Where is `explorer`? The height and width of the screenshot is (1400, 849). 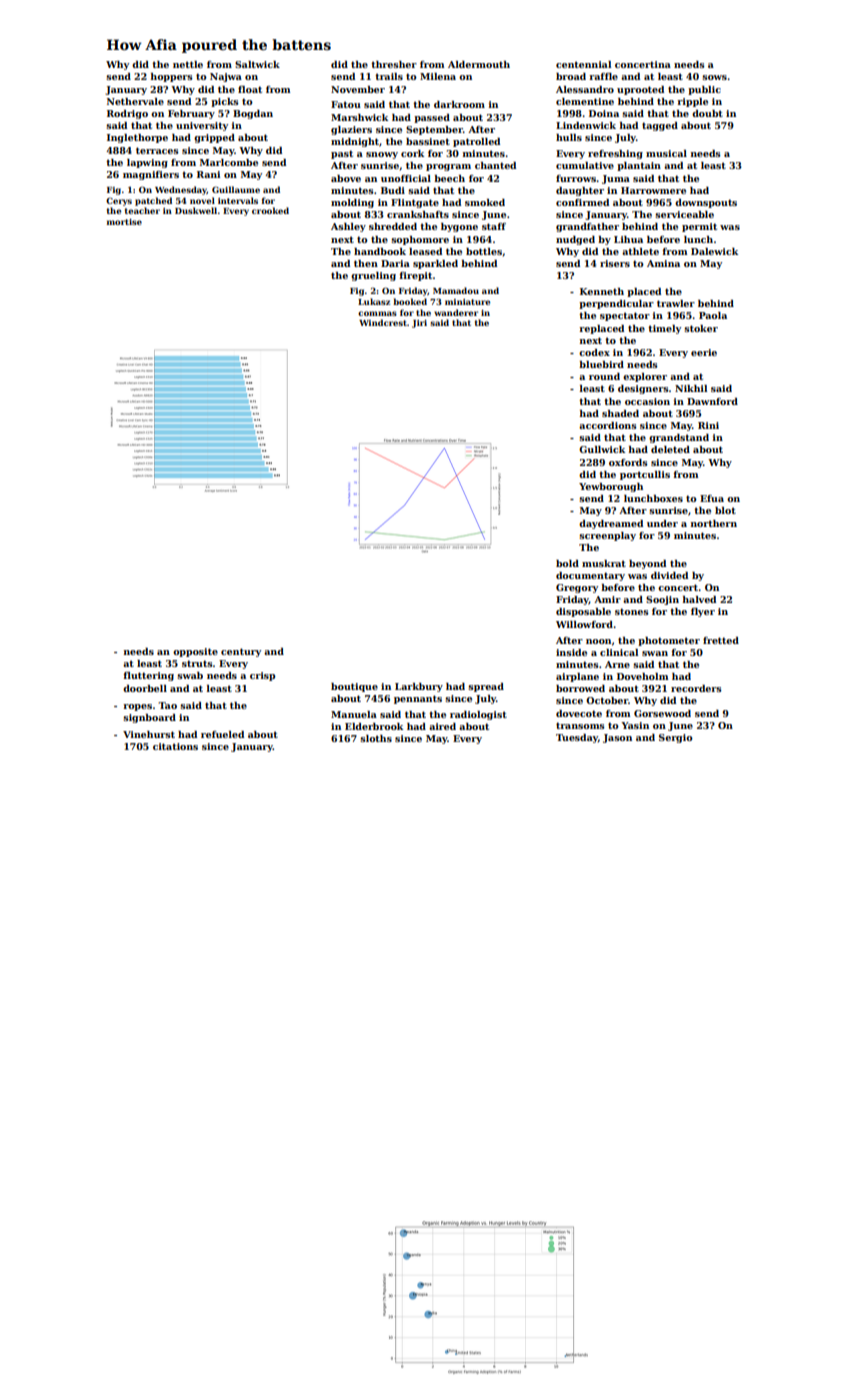
explorer is located at coordinates (645, 377).
